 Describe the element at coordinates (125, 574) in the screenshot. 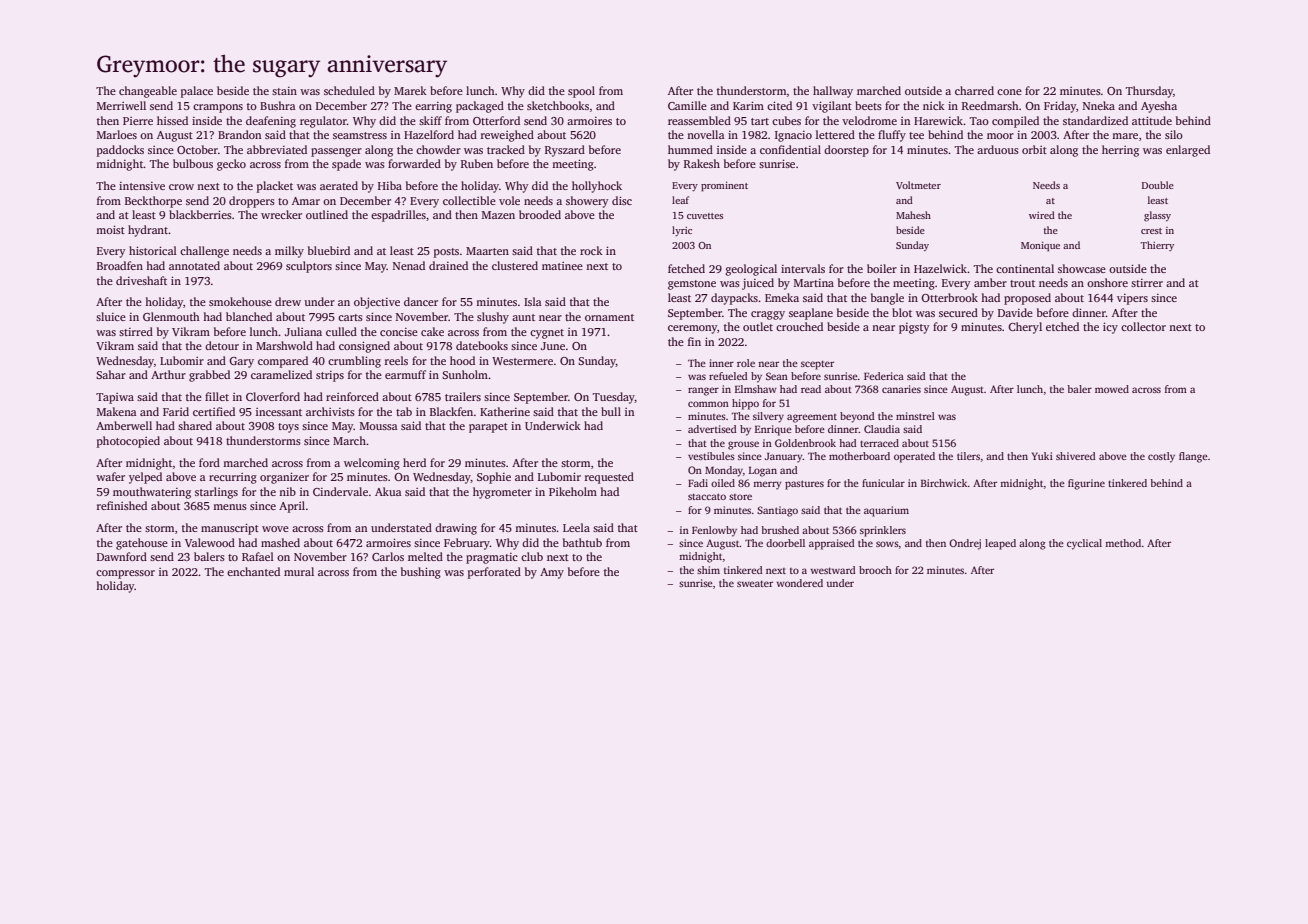

I see `compressor` at that location.
